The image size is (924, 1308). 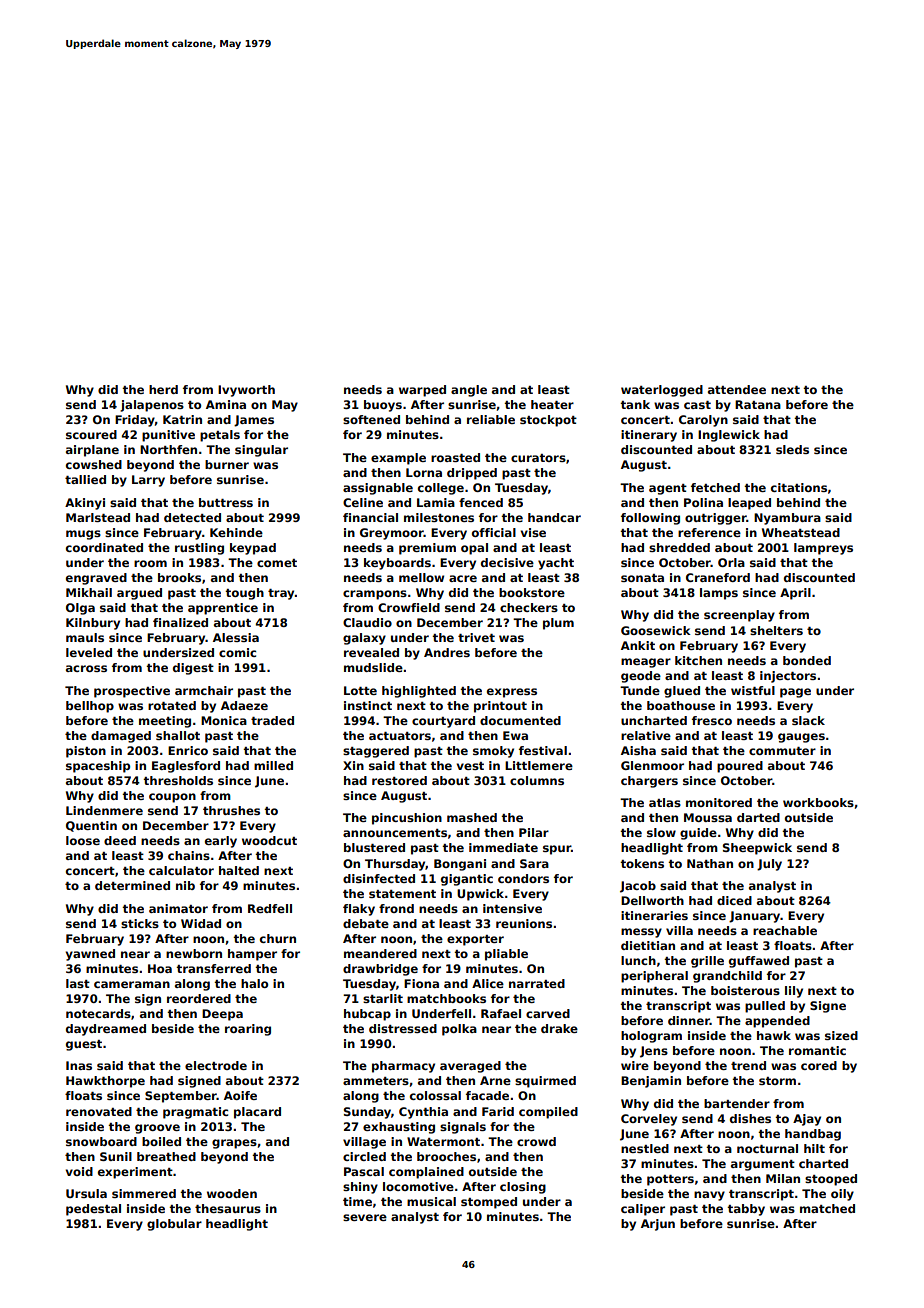 What do you see at coordinates (152, 406) in the page?
I see `jalapenos` at bounding box center [152, 406].
